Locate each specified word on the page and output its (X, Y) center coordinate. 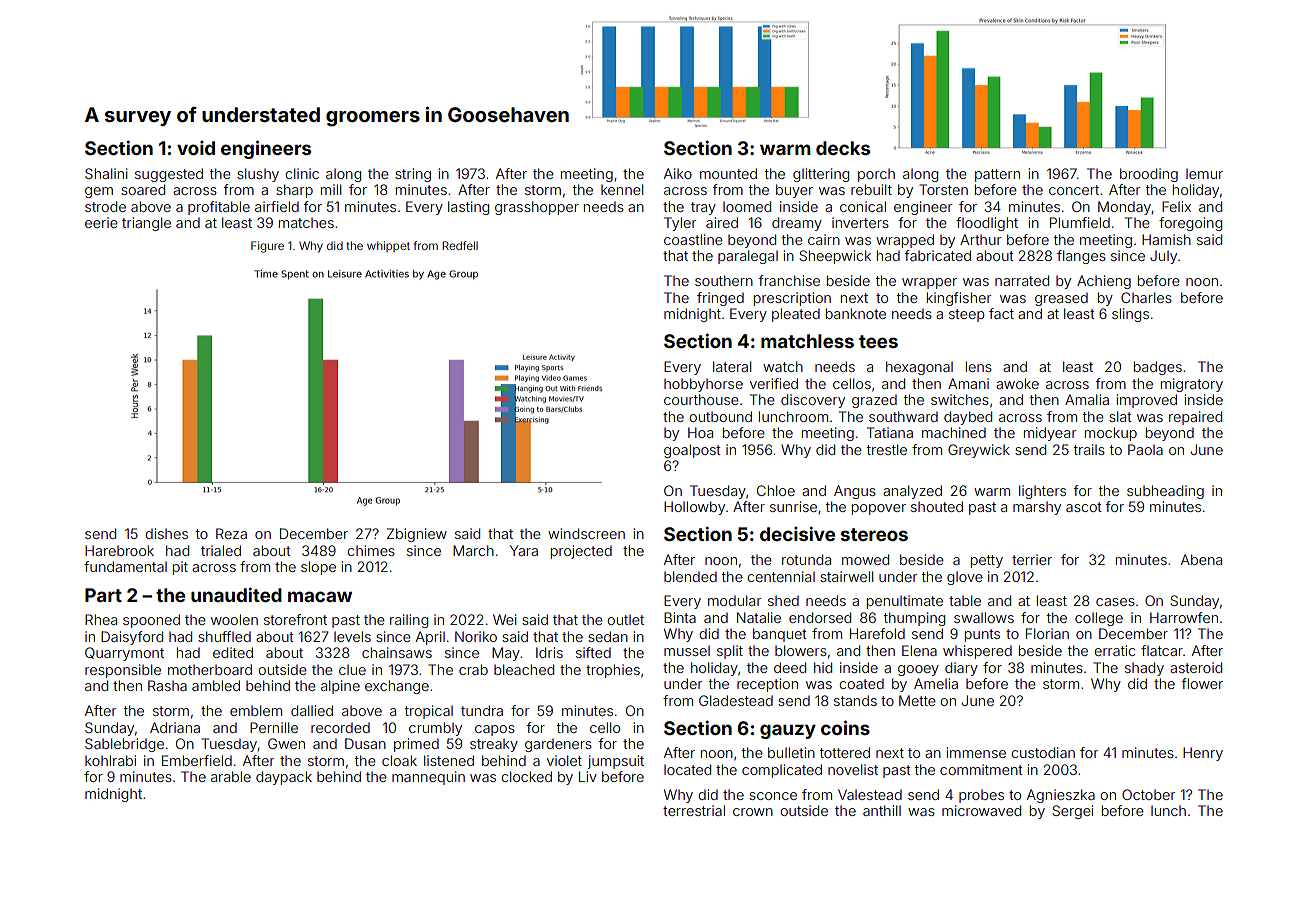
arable (231, 776)
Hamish (1166, 239)
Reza (231, 533)
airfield (277, 206)
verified (774, 383)
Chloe (776, 490)
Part (103, 595)
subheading (1165, 492)
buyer (794, 191)
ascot (1084, 507)
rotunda (806, 559)
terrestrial (694, 810)
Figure (267, 247)
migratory (1192, 385)
